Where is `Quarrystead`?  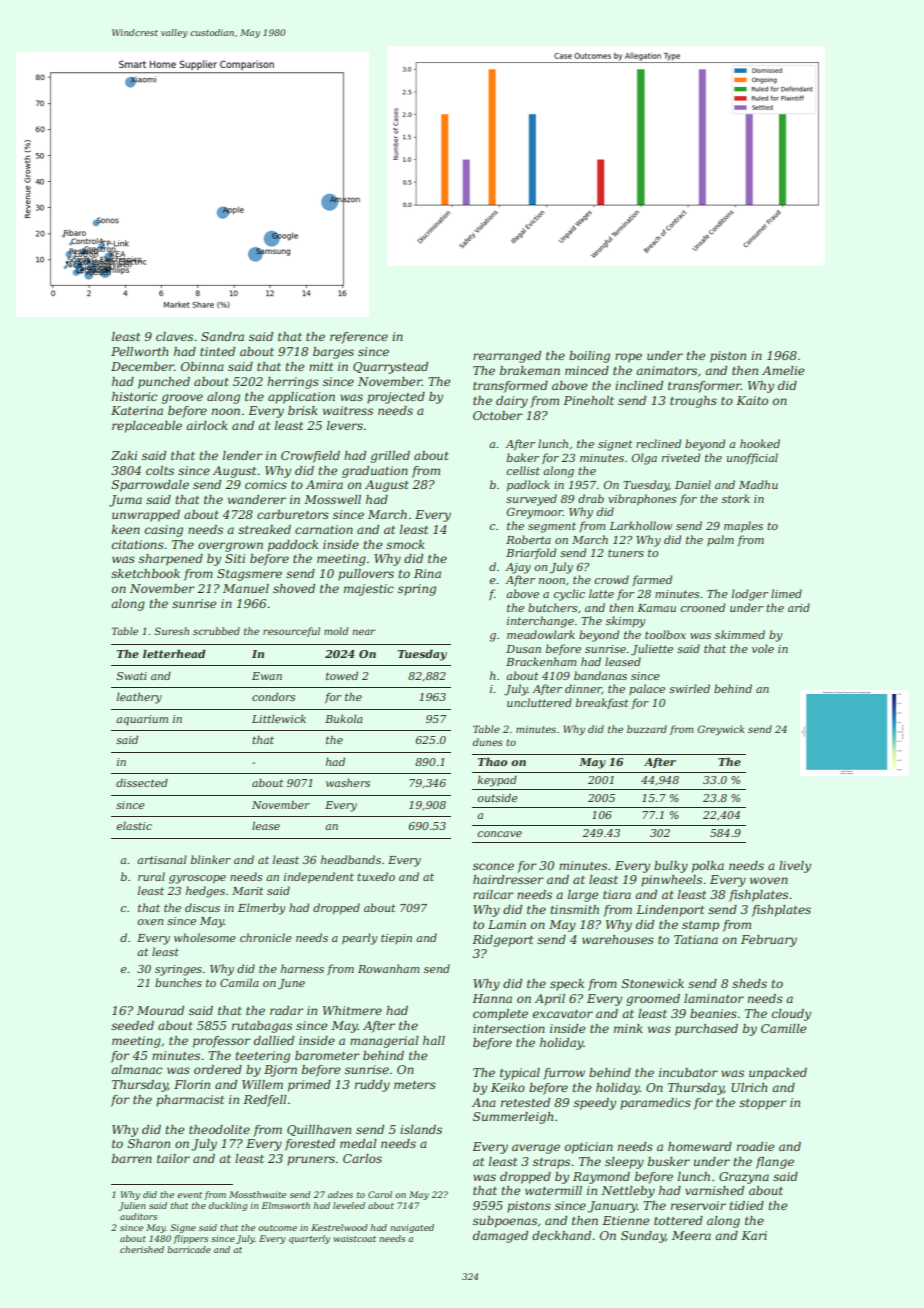 Quarrystead is located at coordinates (390, 368).
